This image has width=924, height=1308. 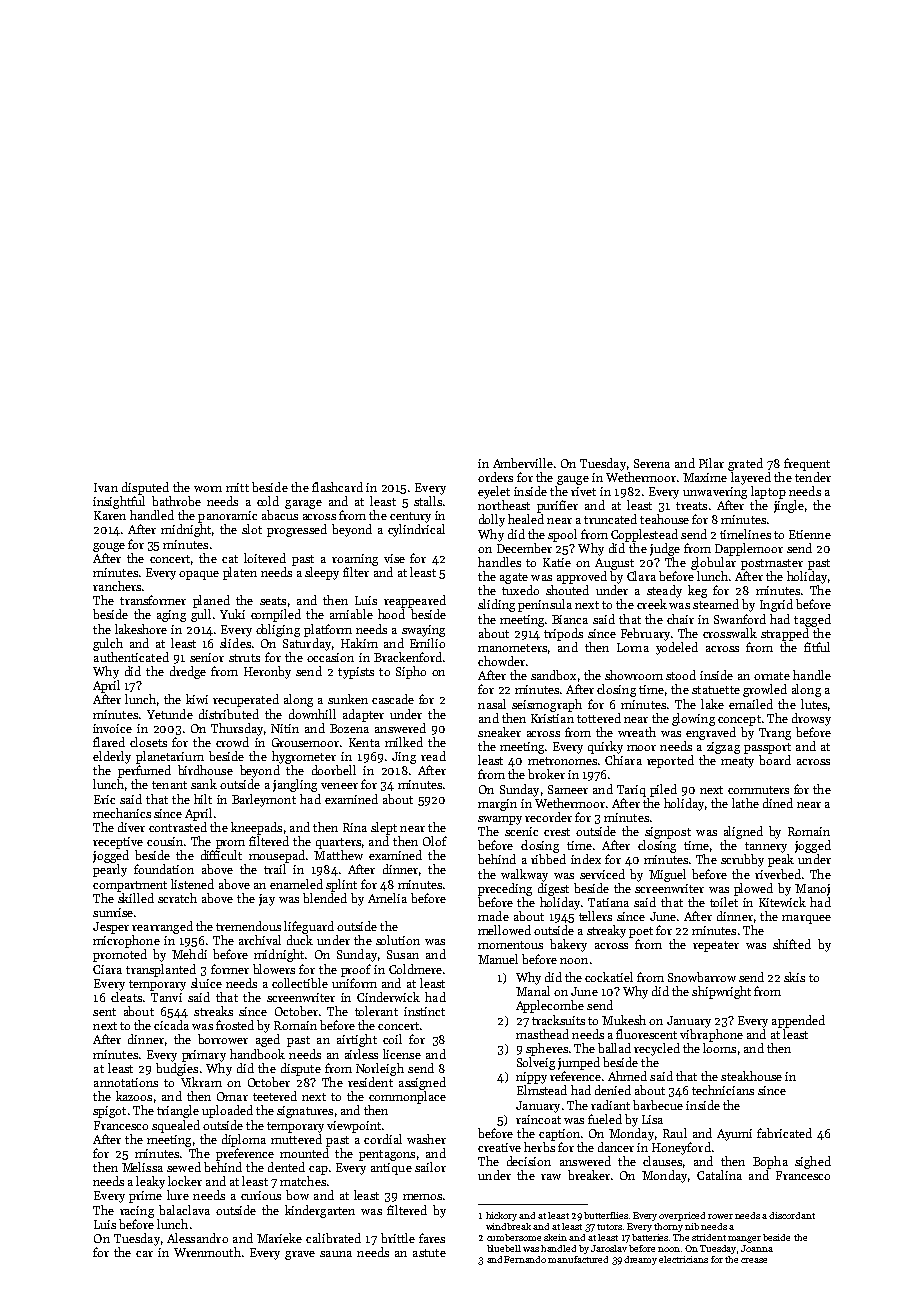 What do you see at coordinates (724, 902) in the image?
I see `toilet` at bounding box center [724, 902].
